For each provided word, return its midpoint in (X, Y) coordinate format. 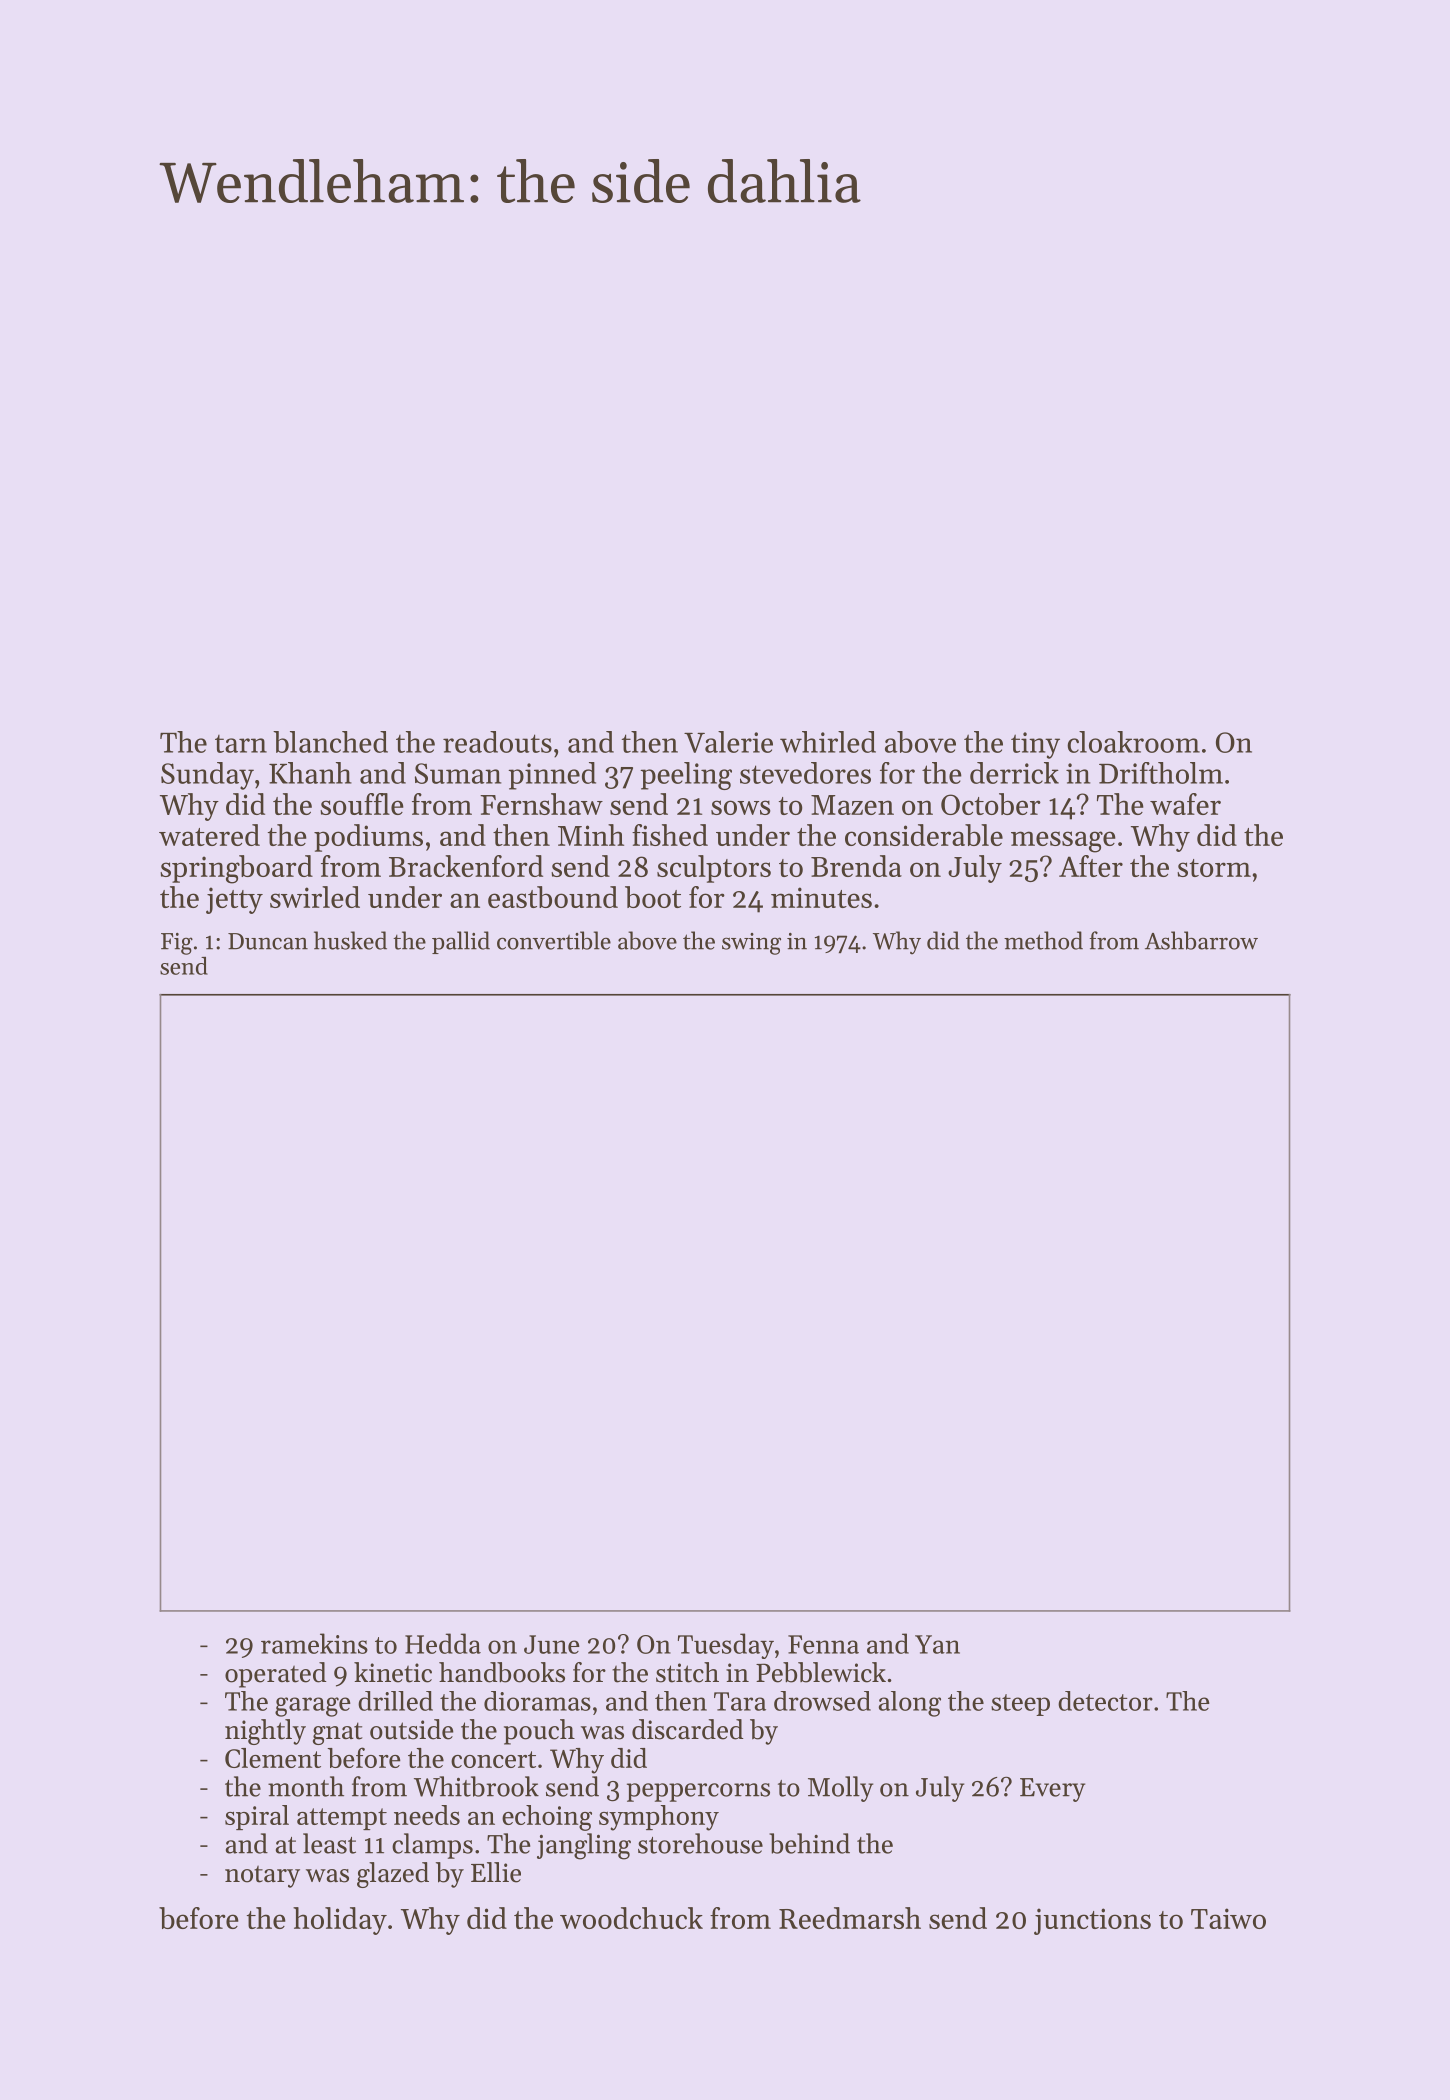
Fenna (823, 1644)
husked (350, 940)
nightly (265, 1732)
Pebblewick (821, 1672)
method (1043, 940)
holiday (340, 1921)
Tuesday (726, 1646)
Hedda (443, 1643)
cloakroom (1133, 742)
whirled (828, 742)
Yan (937, 1644)
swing (751, 944)
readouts (497, 742)
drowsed (822, 1701)
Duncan (268, 941)
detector (1105, 1701)
